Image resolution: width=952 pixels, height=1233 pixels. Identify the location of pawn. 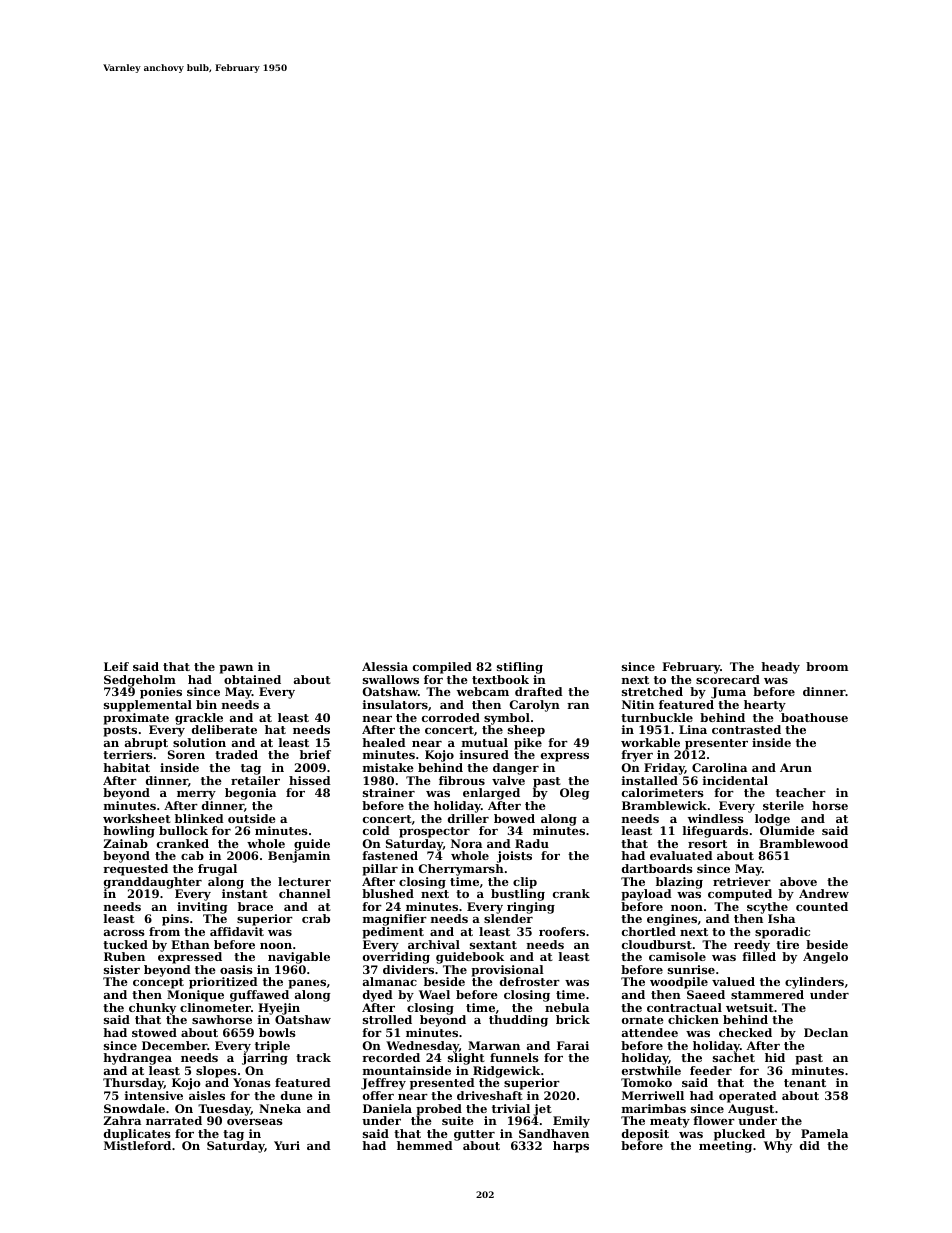
(236, 669).
